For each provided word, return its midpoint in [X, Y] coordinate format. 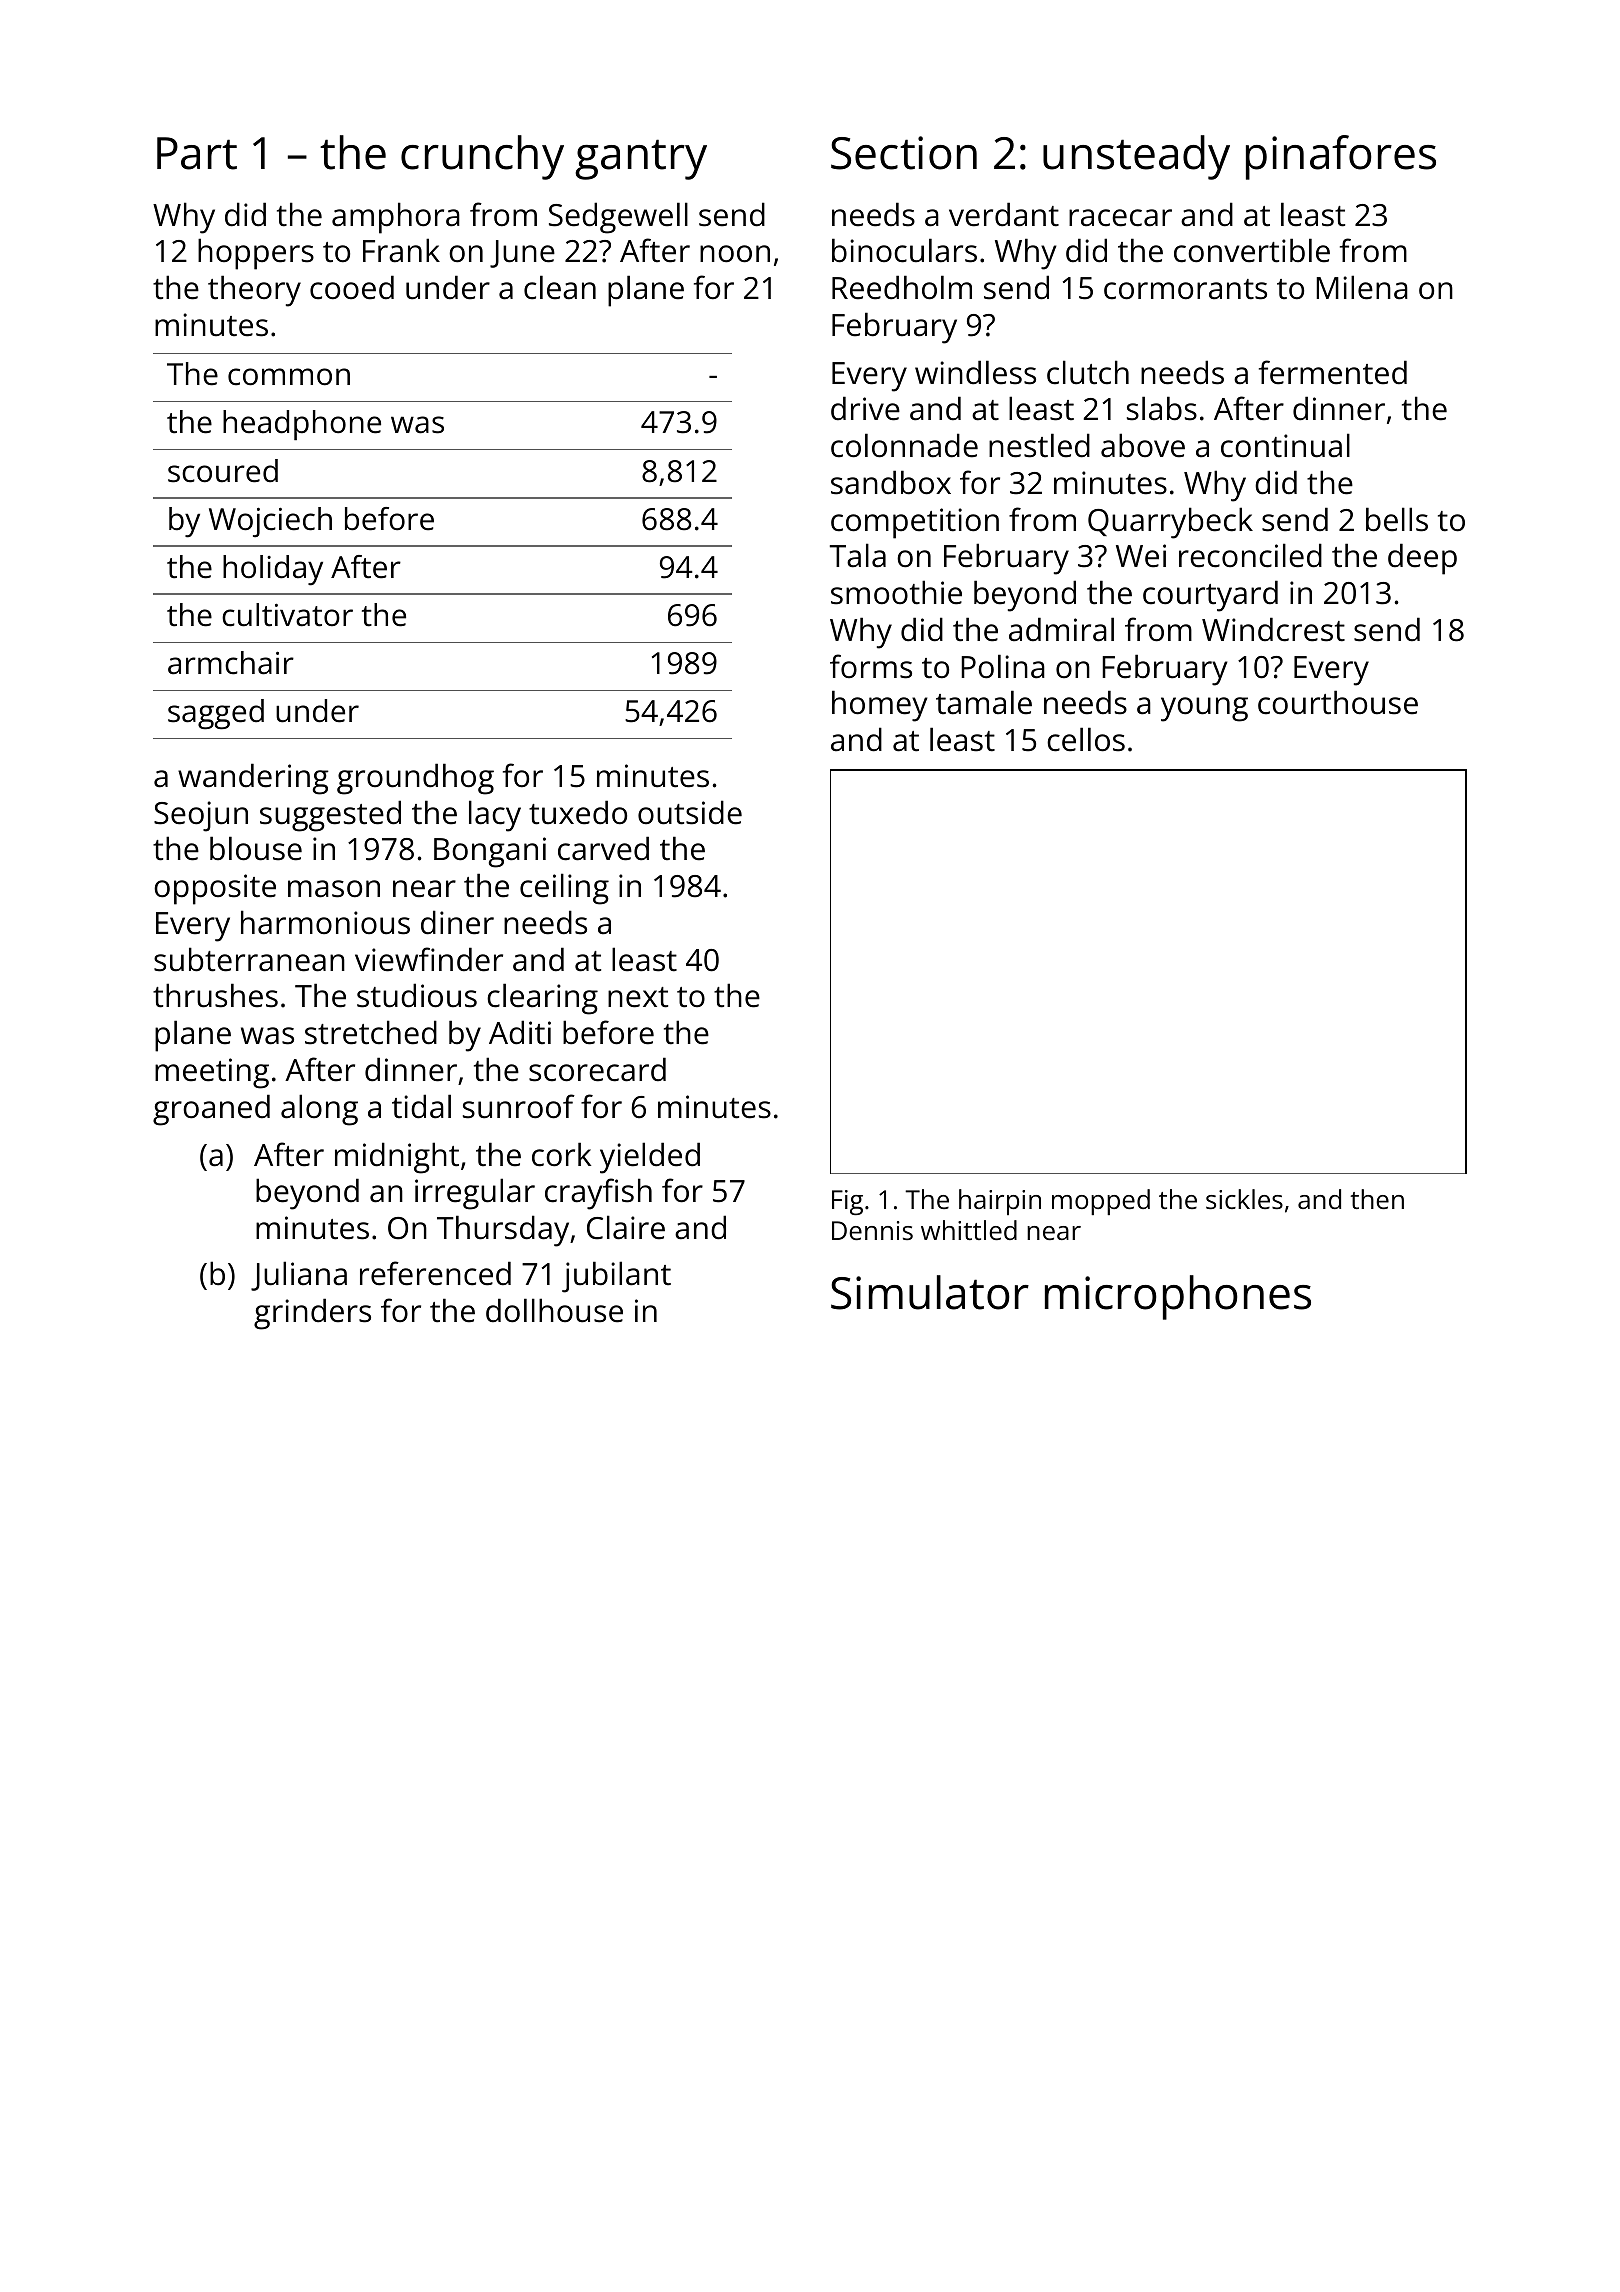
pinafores [1341, 157]
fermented [1333, 372]
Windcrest [1273, 629]
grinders [312, 1314]
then [1377, 1199]
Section [904, 153]
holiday [273, 570]
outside [690, 812]
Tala [858, 555]
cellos [1086, 739]
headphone [302, 425]
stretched [371, 1032]
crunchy [482, 157]
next [638, 997]
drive [865, 408]
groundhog [415, 779]
